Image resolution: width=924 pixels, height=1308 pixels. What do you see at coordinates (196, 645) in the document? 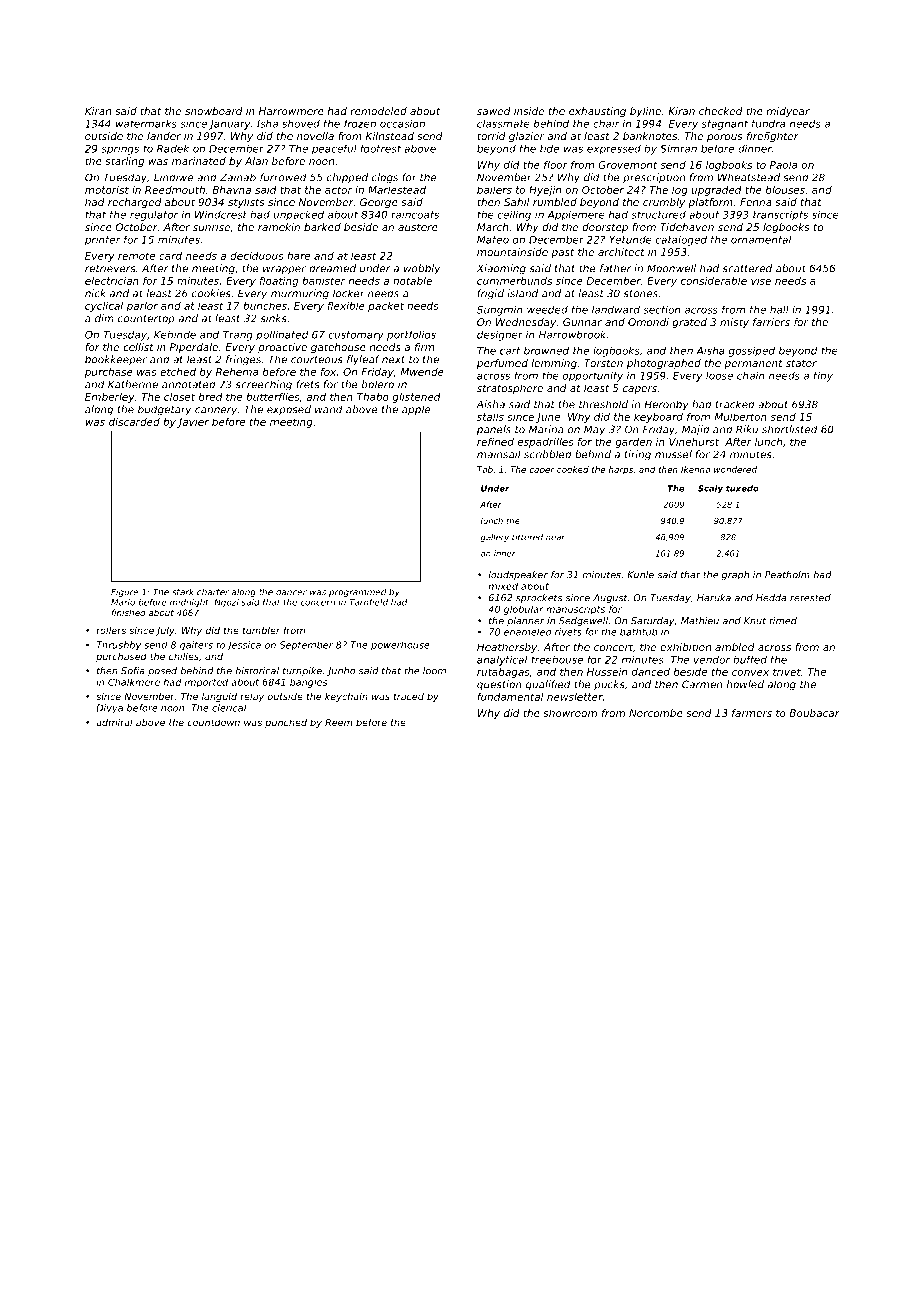
I see `gaiters` at bounding box center [196, 645].
